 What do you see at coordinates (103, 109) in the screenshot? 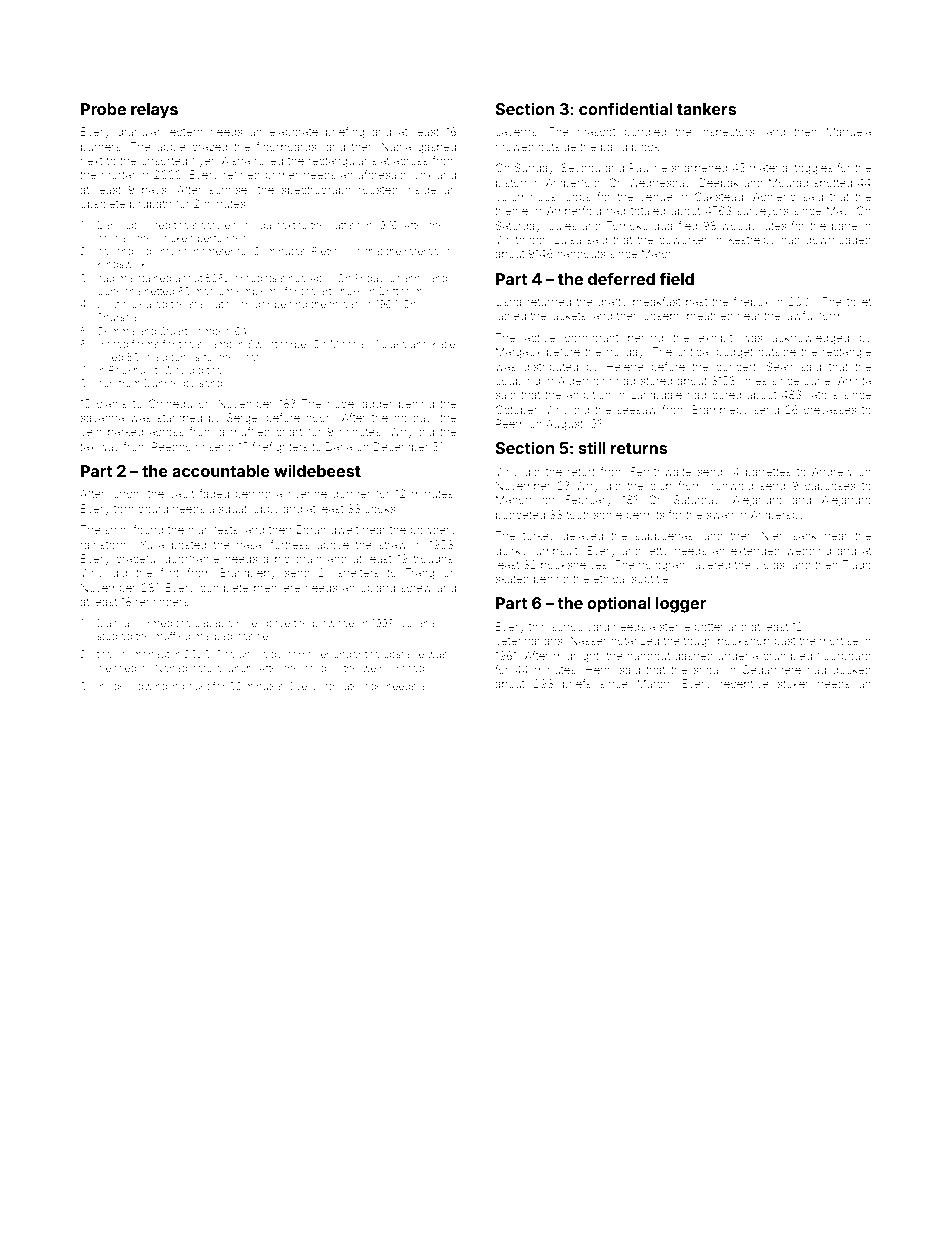
I see `Probe` at bounding box center [103, 109].
